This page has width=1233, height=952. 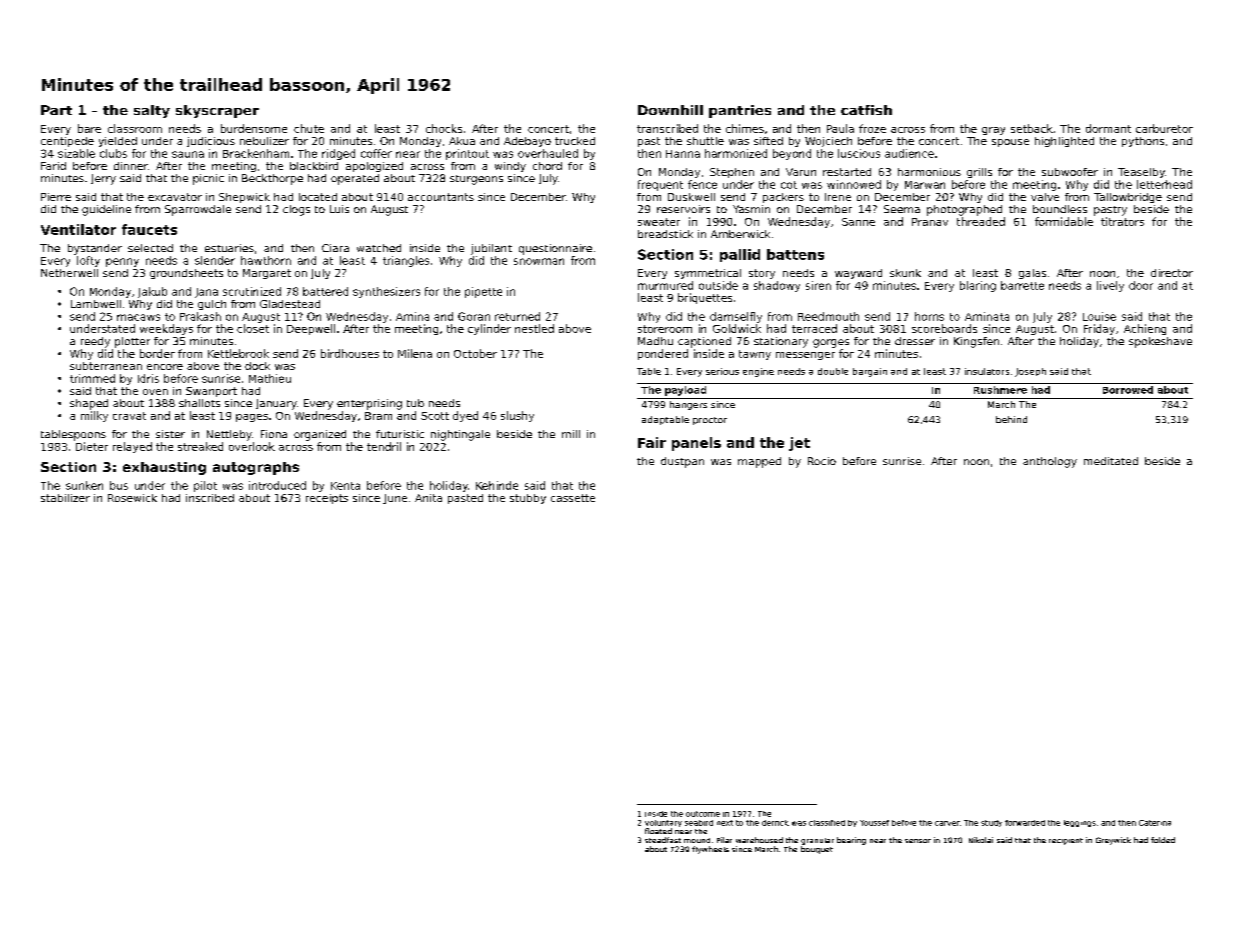 I want to click on Caterina, so click(x=1155, y=823).
